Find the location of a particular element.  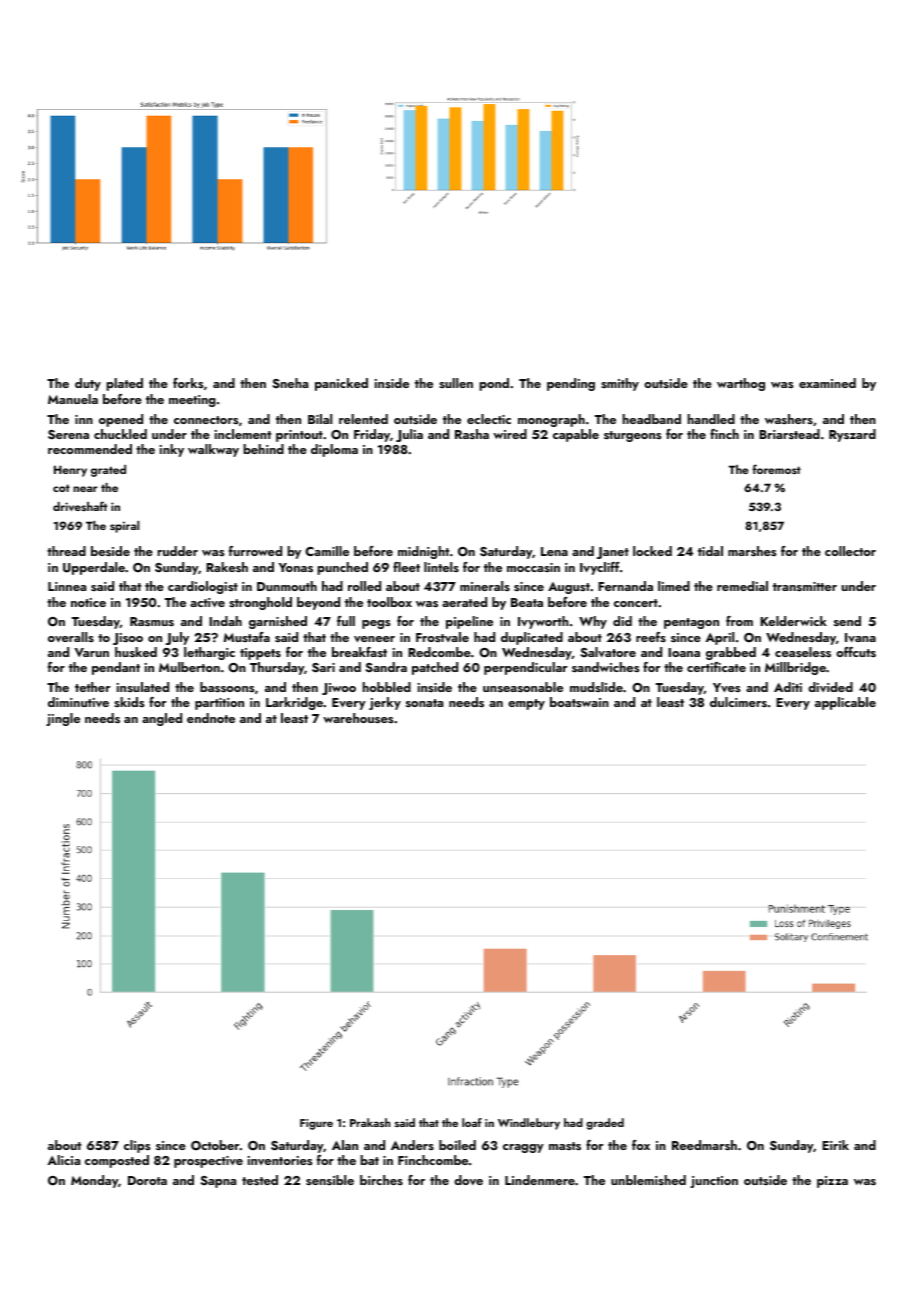

unseasonable is located at coordinates (523, 687).
